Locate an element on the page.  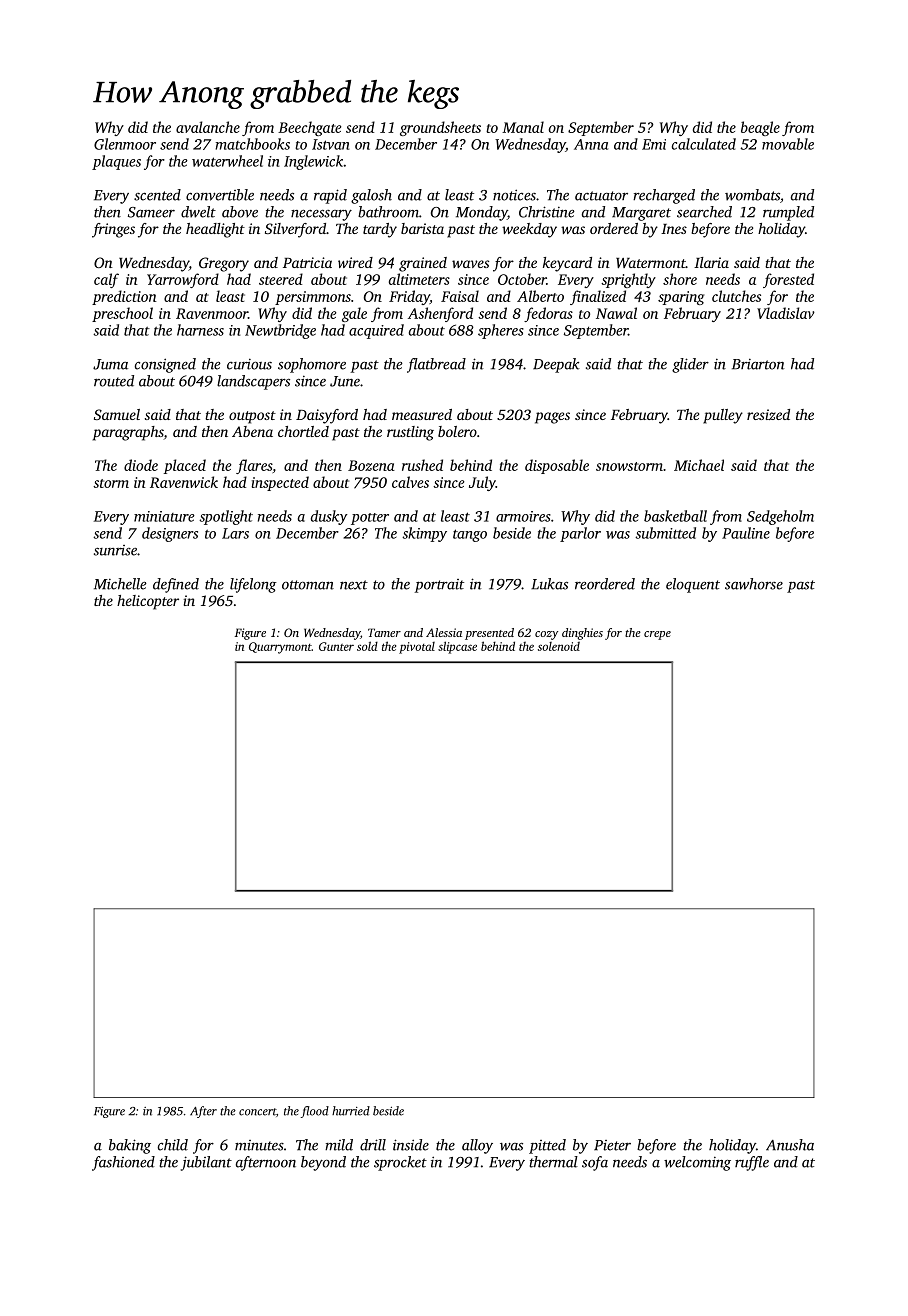
steered is located at coordinates (281, 279).
